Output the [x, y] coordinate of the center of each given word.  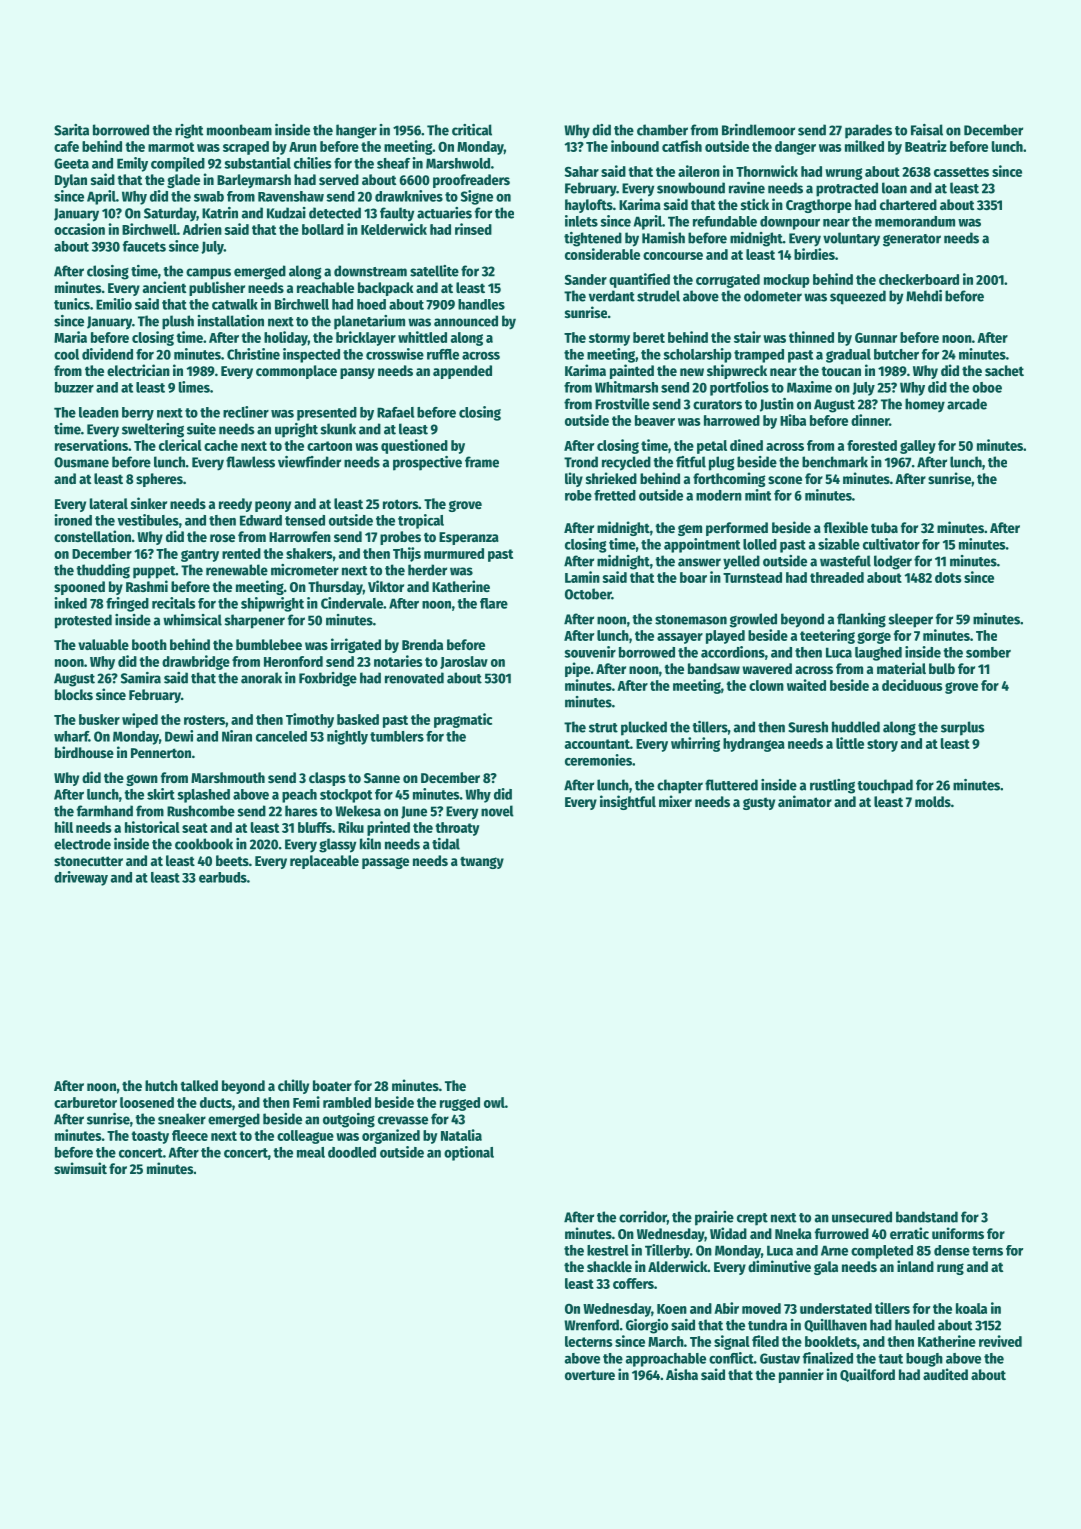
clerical [180, 445]
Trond [581, 462]
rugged [460, 1104]
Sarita [71, 130]
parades [868, 131]
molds [933, 801]
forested [872, 445]
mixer [675, 801]
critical [472, 130]
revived [1000, 1341]
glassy [337, 845]
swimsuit [80, 1168]
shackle [609, 1266]
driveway [81, 878]
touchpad [885, 786]
